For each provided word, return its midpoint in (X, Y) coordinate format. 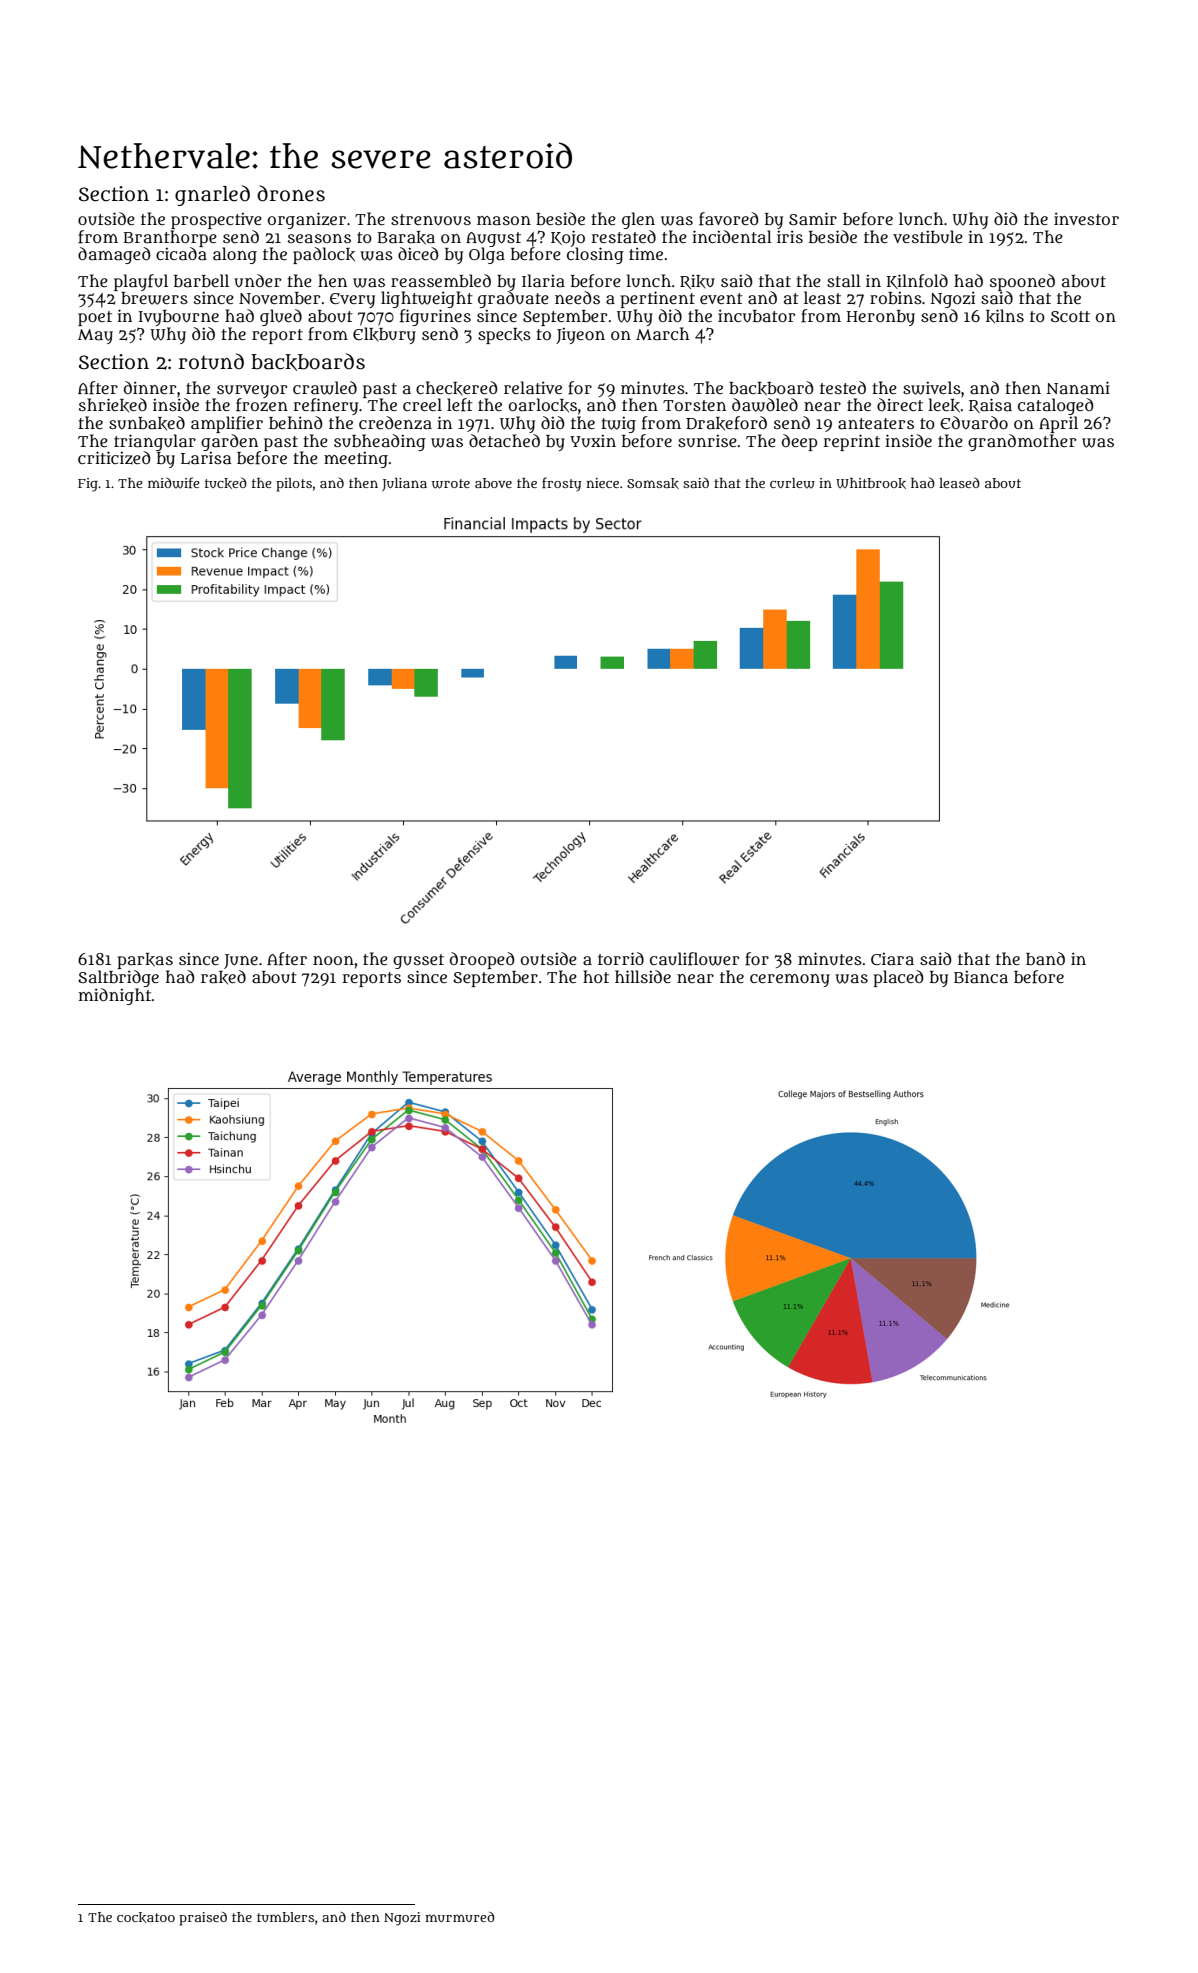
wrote (451, 484)
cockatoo (146, 1917)
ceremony (790, 980)
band (1045, 958)
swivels (932, 388)
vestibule (928, 236)
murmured (459, 1917)
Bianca (981, 976)
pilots (294, 485)
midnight (115, 996)
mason (504, 220)
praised (203, 1919)
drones (291, 193)
